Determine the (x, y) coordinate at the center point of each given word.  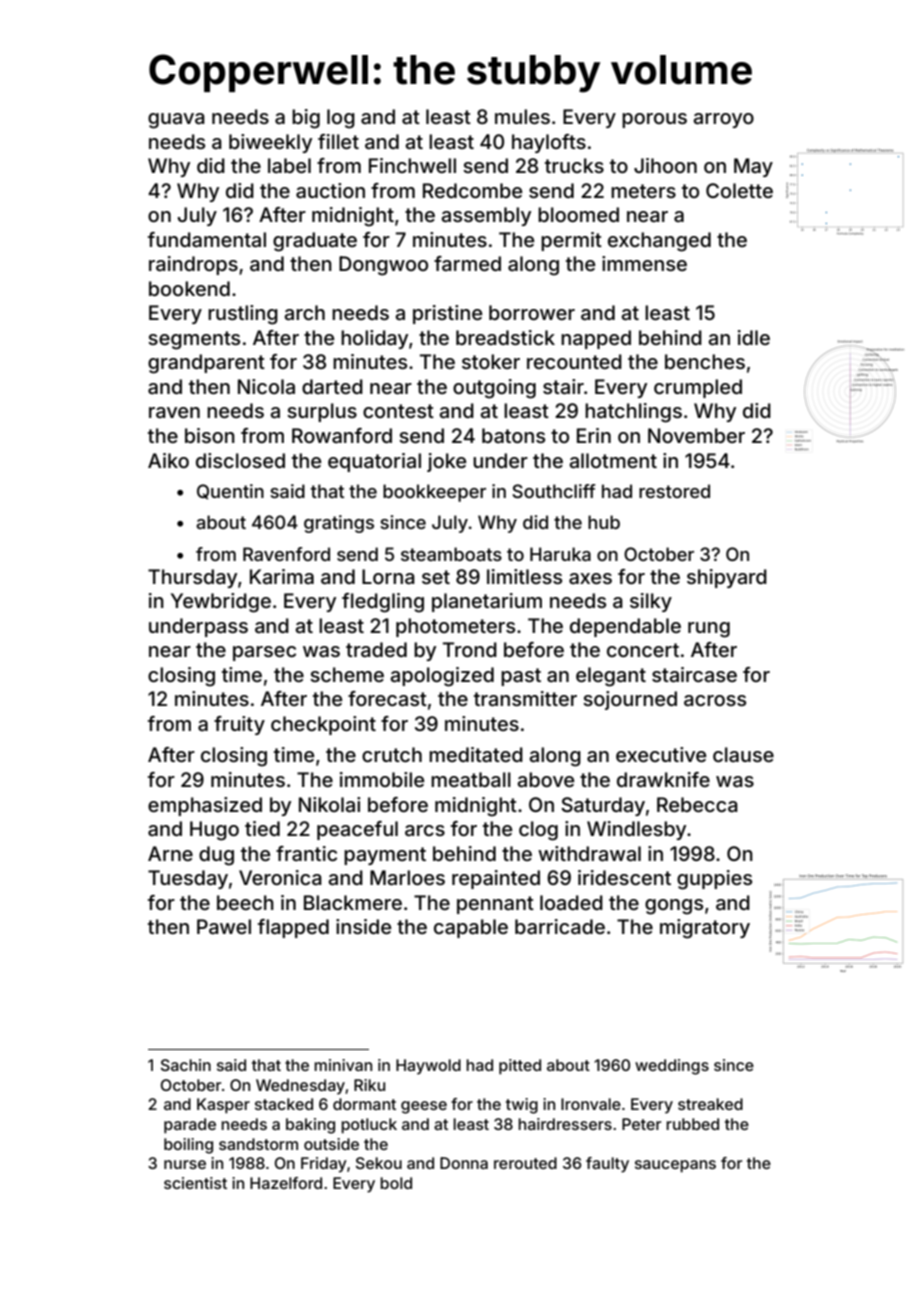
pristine (447, 314)
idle (754, 337)
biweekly (270, 143)
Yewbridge (221, 603)
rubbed (692, 1124)
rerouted (525, 1163)
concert (643, 650)
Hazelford (286, 1183)
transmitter (525, 698)
